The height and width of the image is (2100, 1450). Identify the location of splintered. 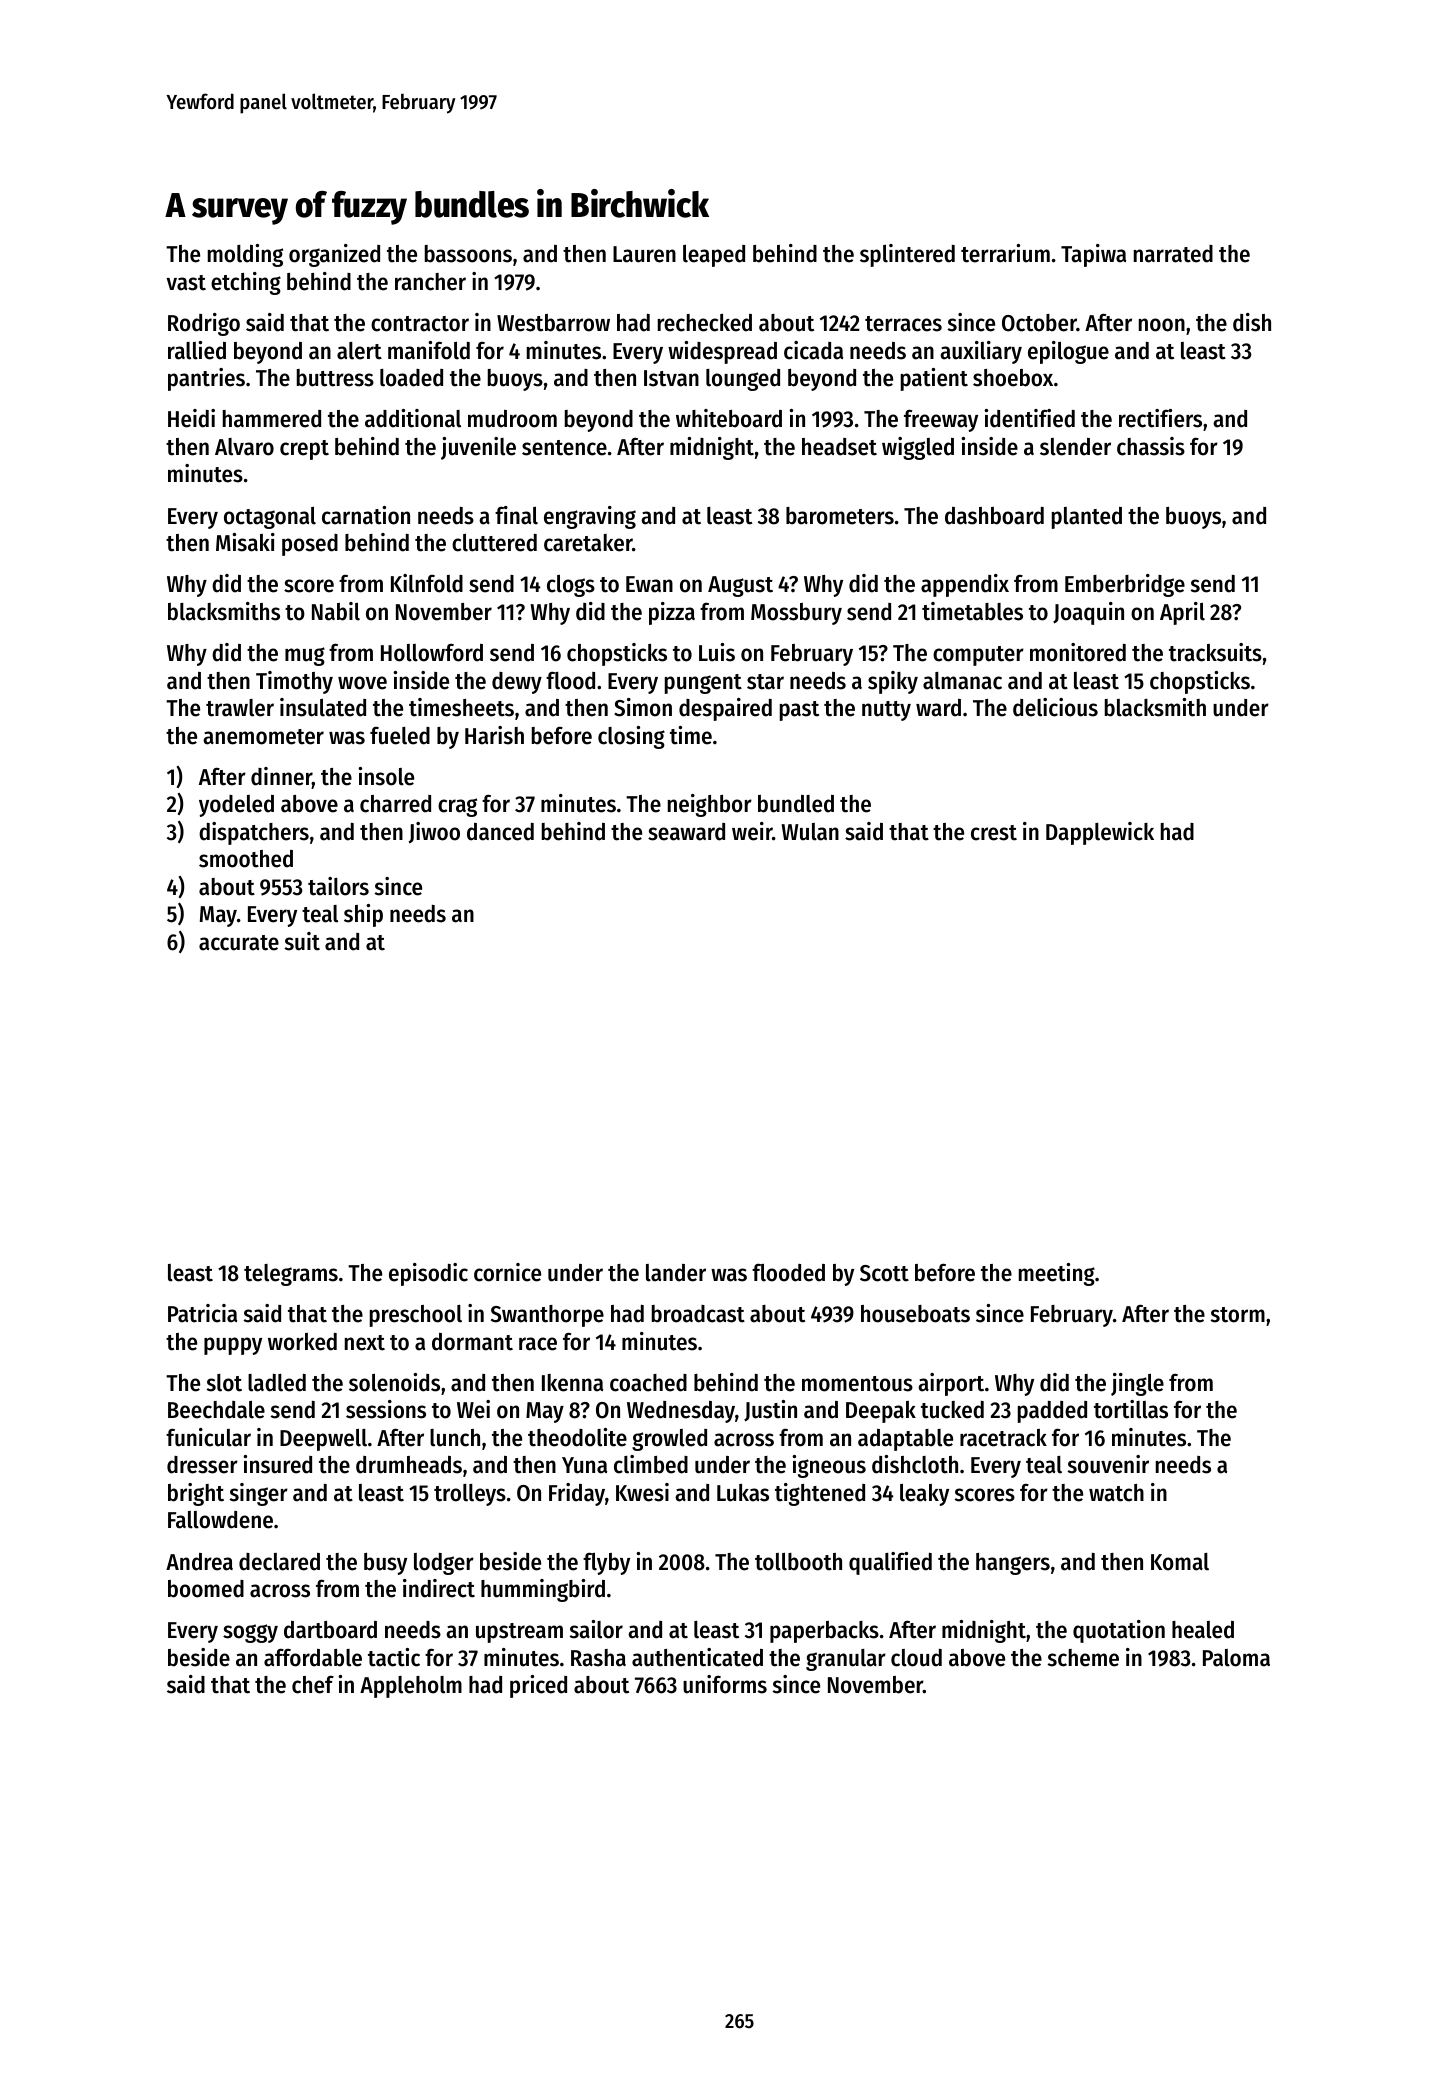
(907, 255).
